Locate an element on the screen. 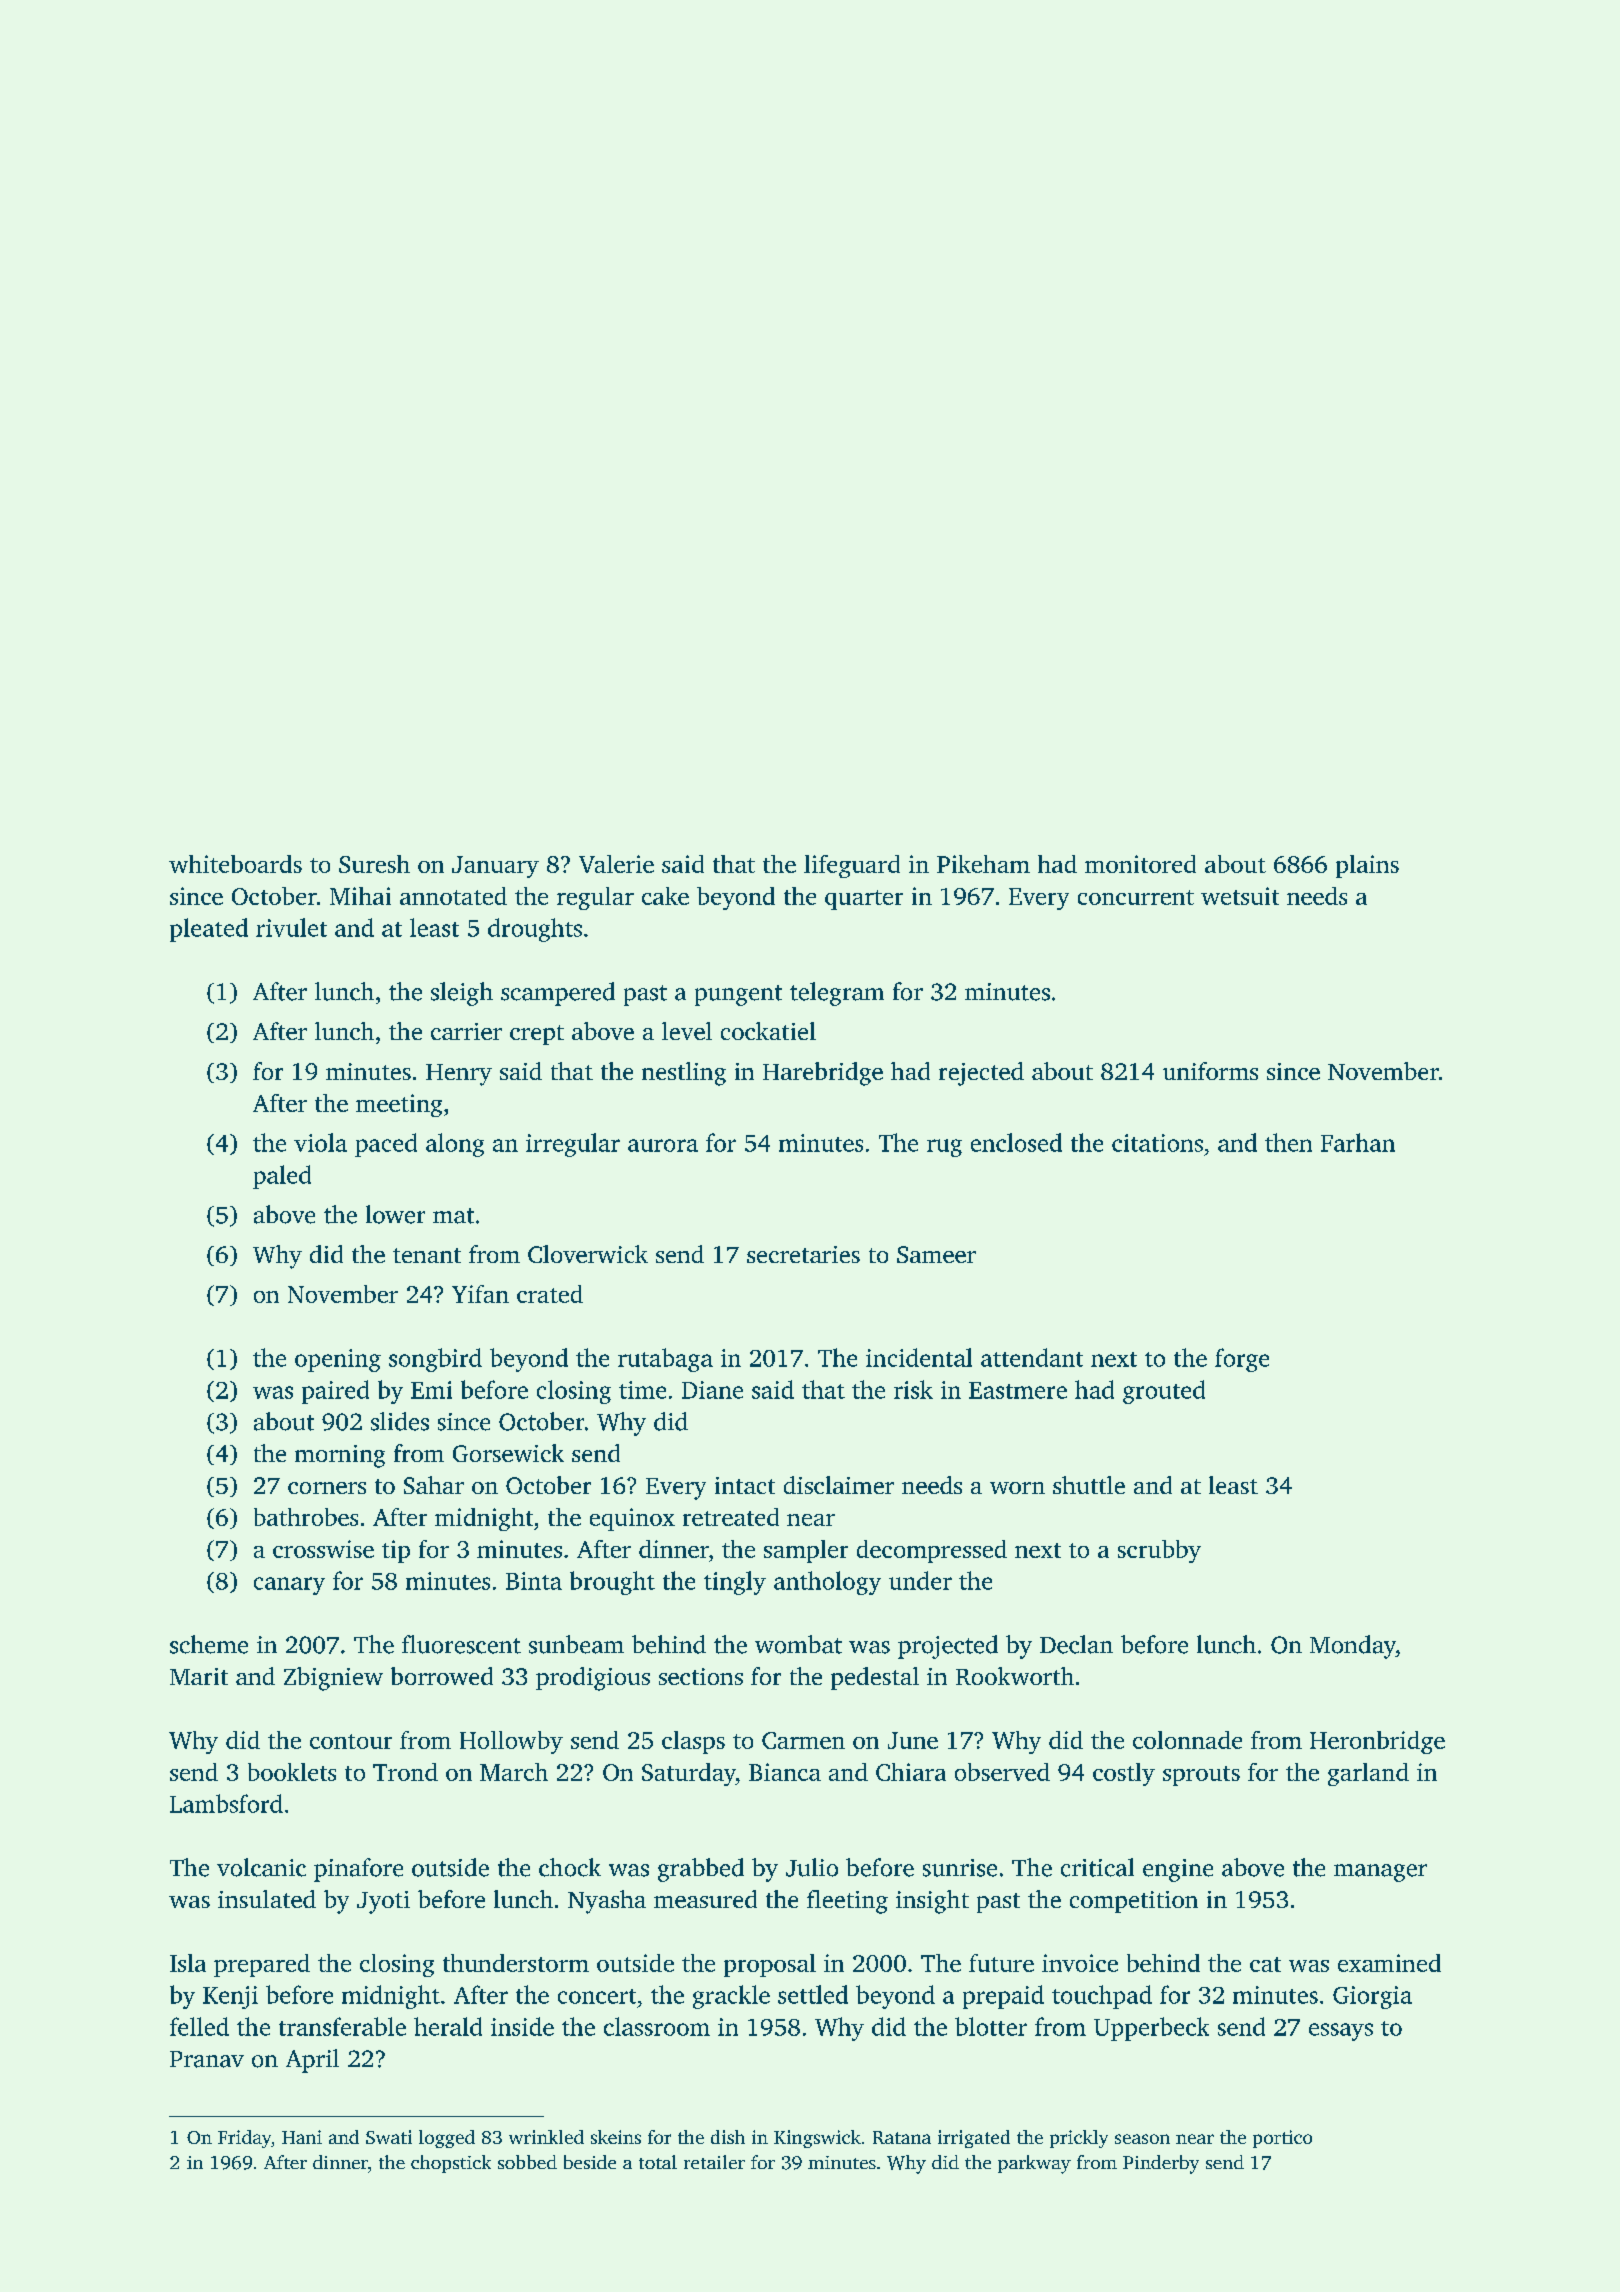 This screenshot has height=2292, width=1620. Kingswick is located at coordinates (817, 2139).
